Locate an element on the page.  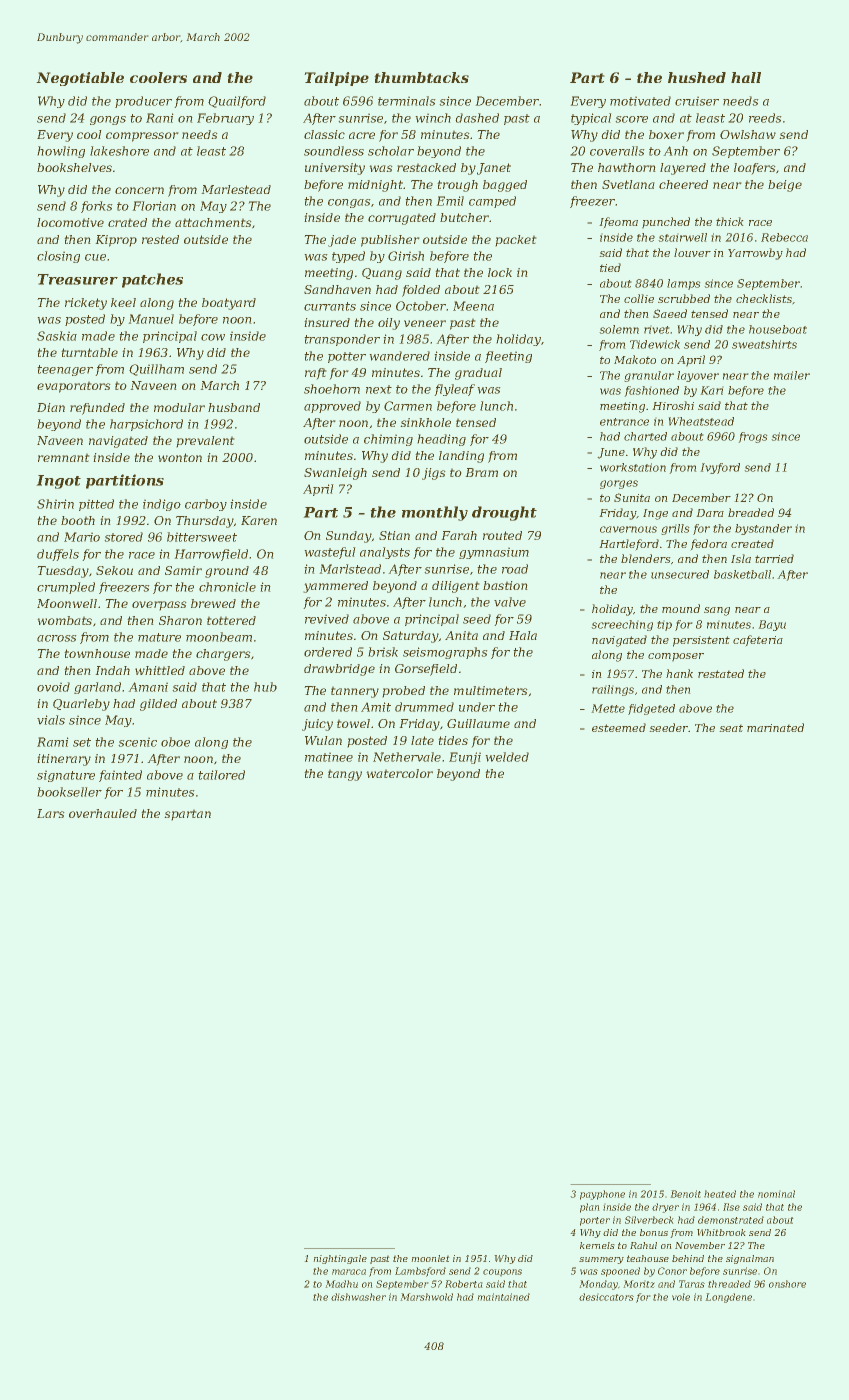
tangy is located at coordinates (345, 775).
